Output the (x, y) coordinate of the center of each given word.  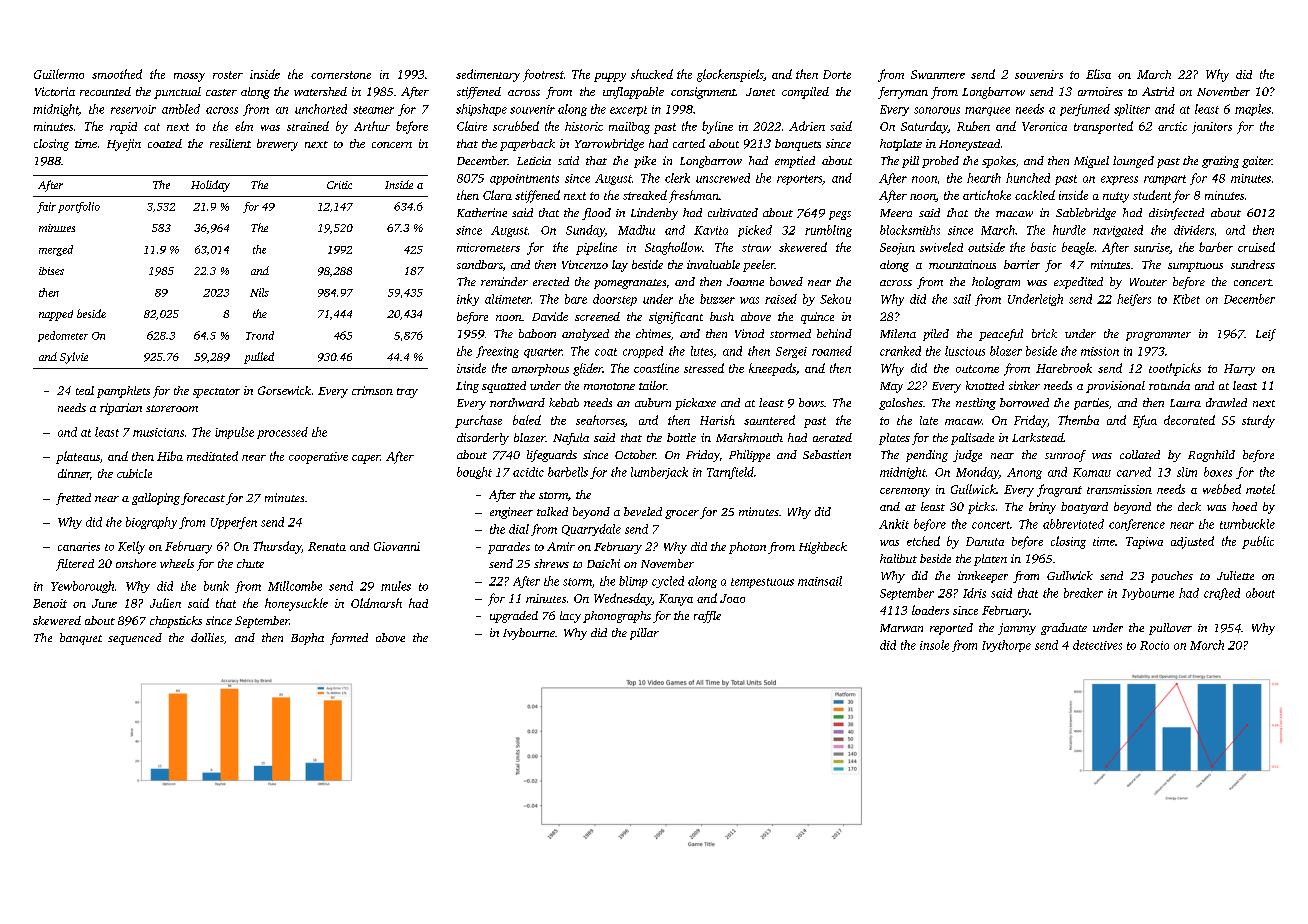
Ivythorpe (1006, 646)
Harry (1239, 370)
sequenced (135, 639)
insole (934, 645)
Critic (339, 185)
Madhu (636, 230)
